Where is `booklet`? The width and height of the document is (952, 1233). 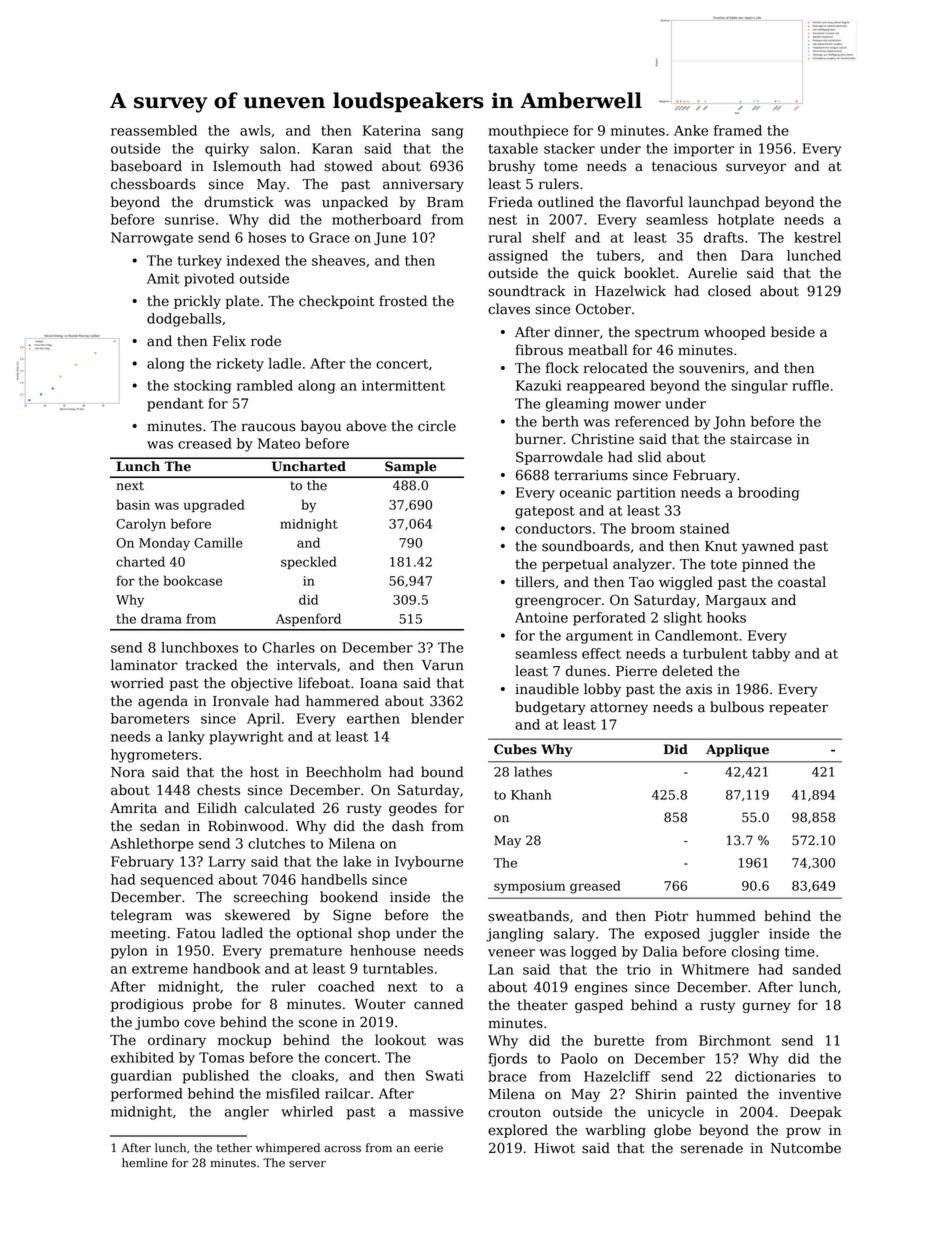
booklet is located at coordinates (649, 273).
